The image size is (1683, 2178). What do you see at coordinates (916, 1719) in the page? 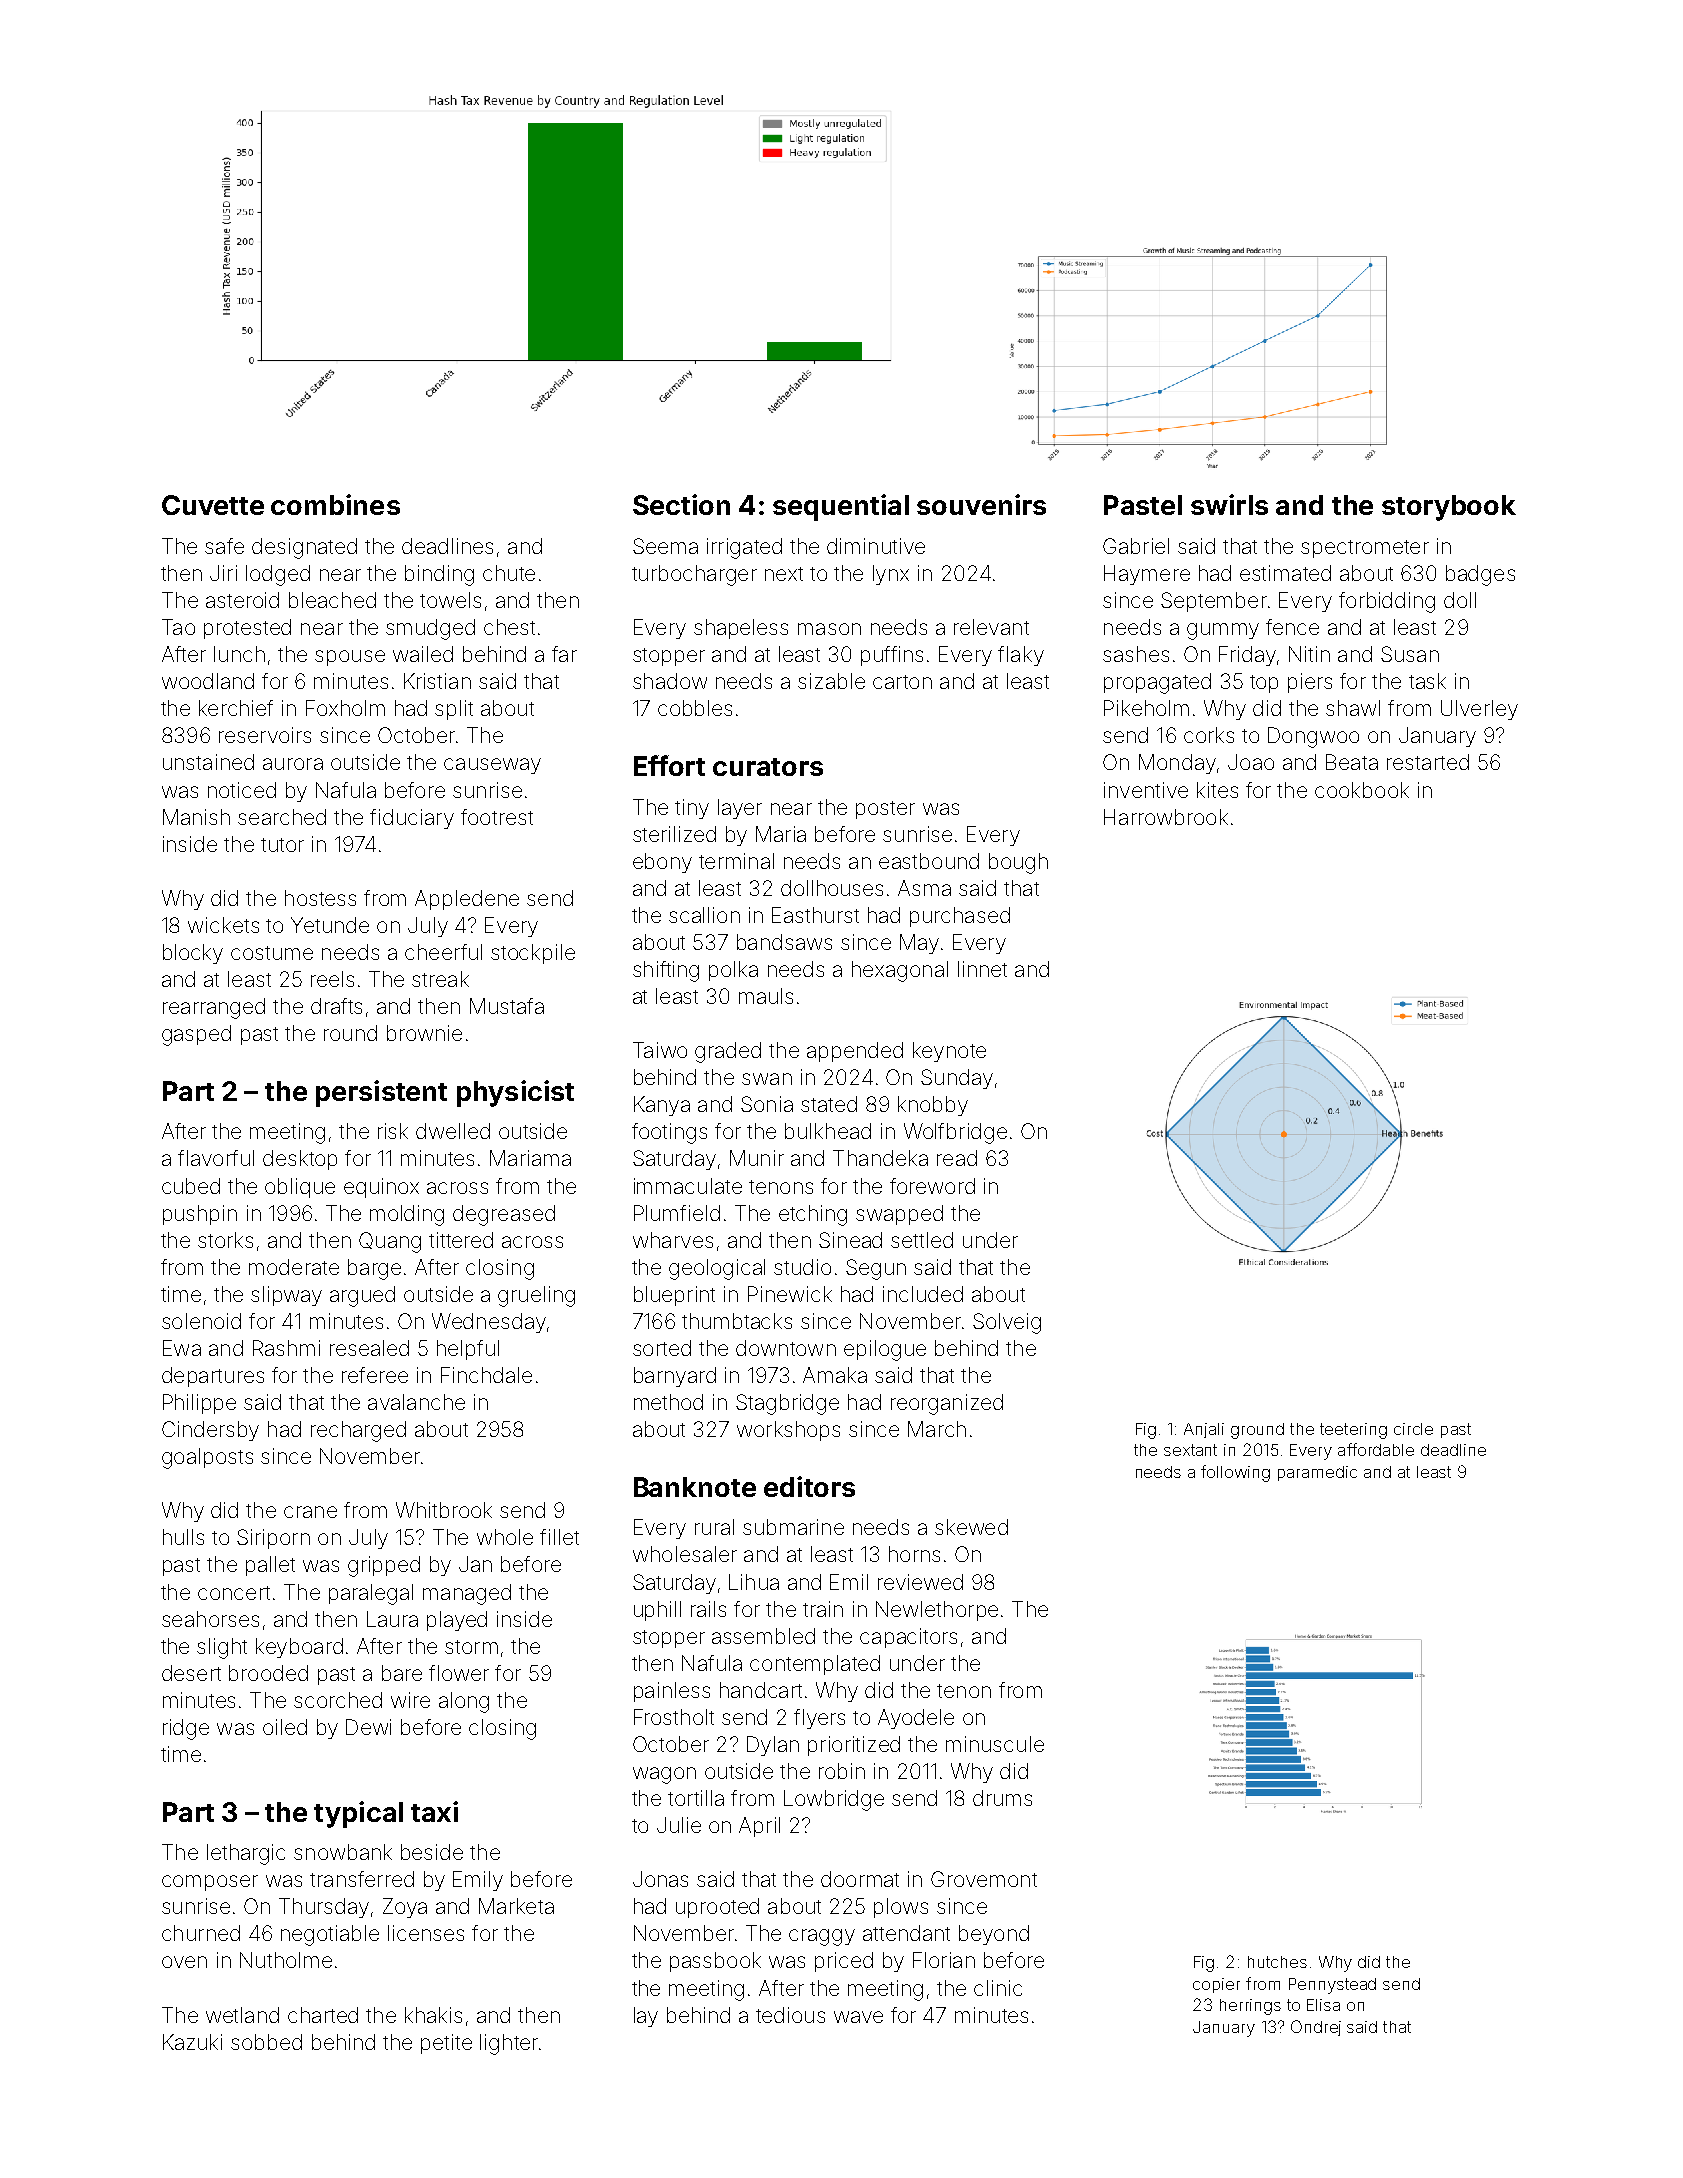
I see `Ayodele` at bounding box center [916, 1719].
